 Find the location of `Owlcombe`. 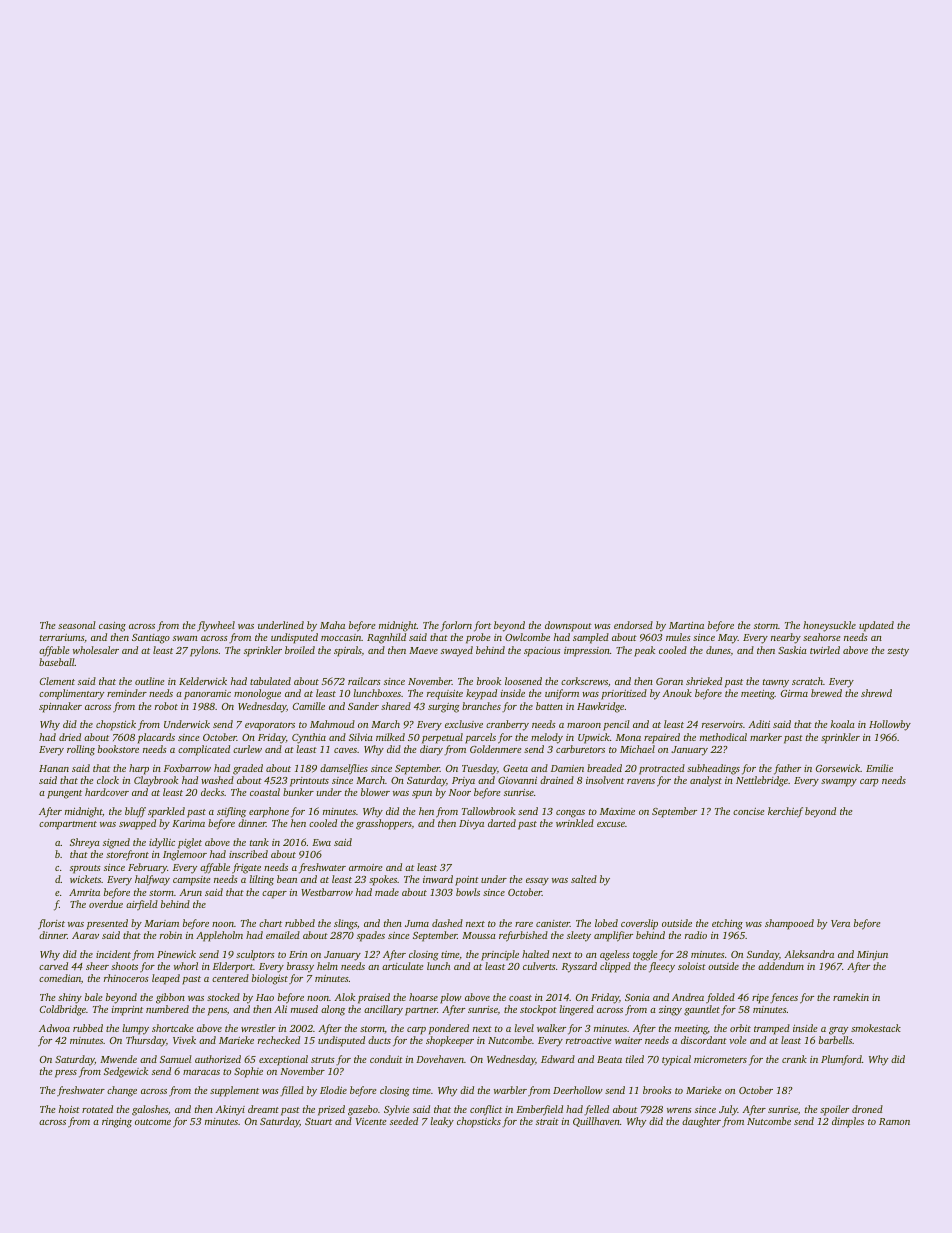

Owlcombe is located at coordinates (527, 637).
